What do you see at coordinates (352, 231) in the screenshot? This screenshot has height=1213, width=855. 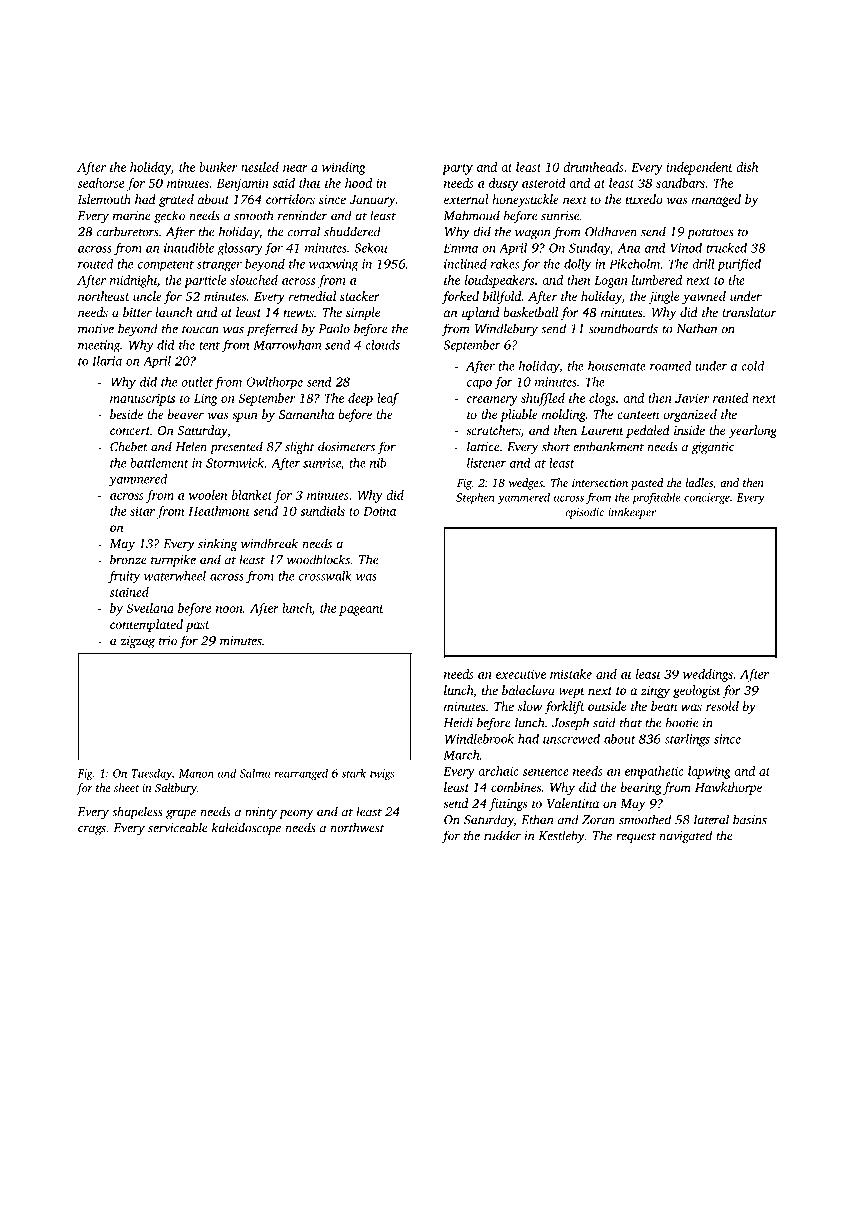 I see `shuddered` at bounding box center [352, 231].
